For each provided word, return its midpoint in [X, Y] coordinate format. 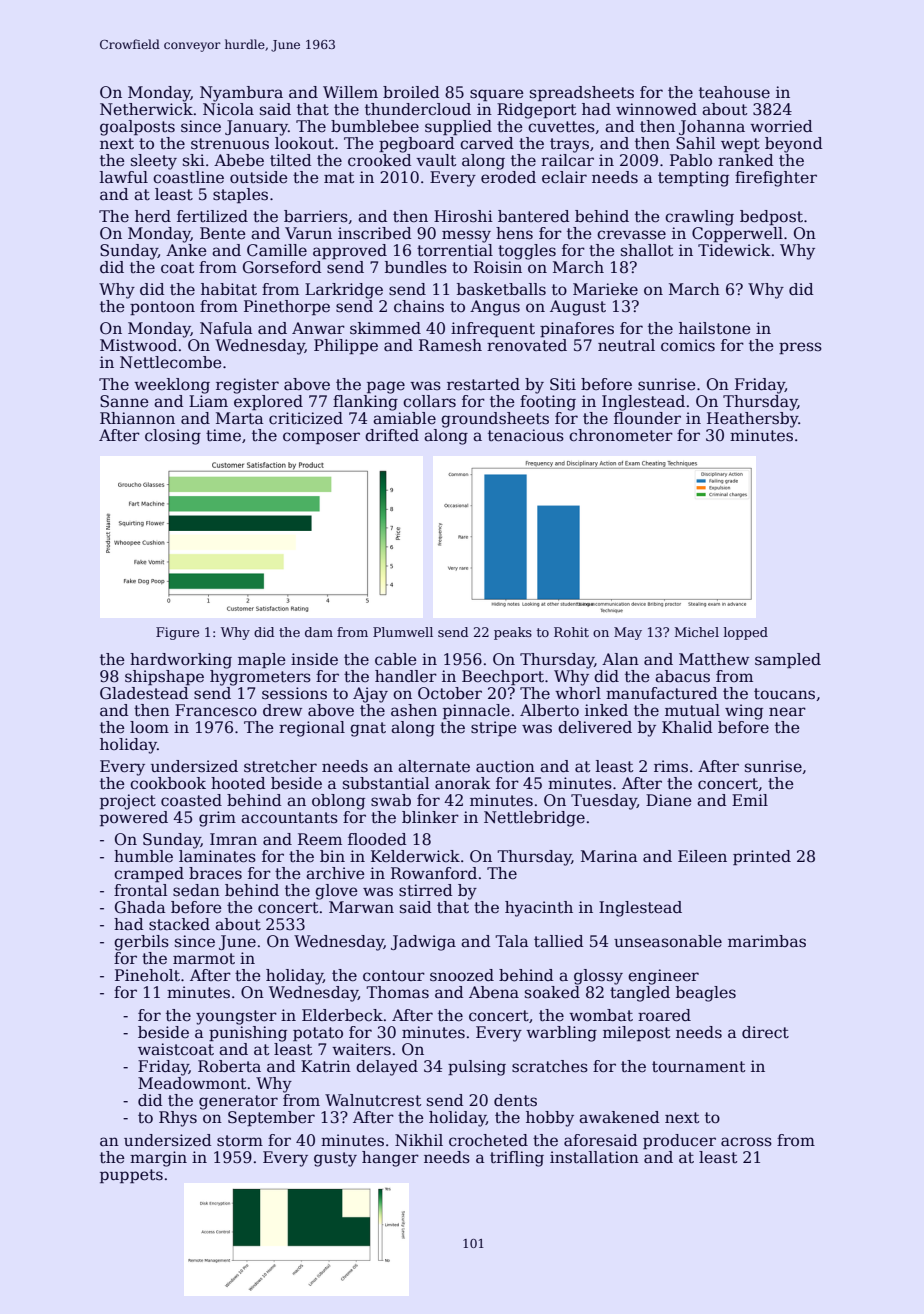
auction [505, 766]
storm [240, 1141]
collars [429, 401]
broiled [411, 92]
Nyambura [241, 94]
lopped [746, 633]
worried [781, 126]
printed [762, 857]
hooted [238, 783]
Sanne [124, 401]
